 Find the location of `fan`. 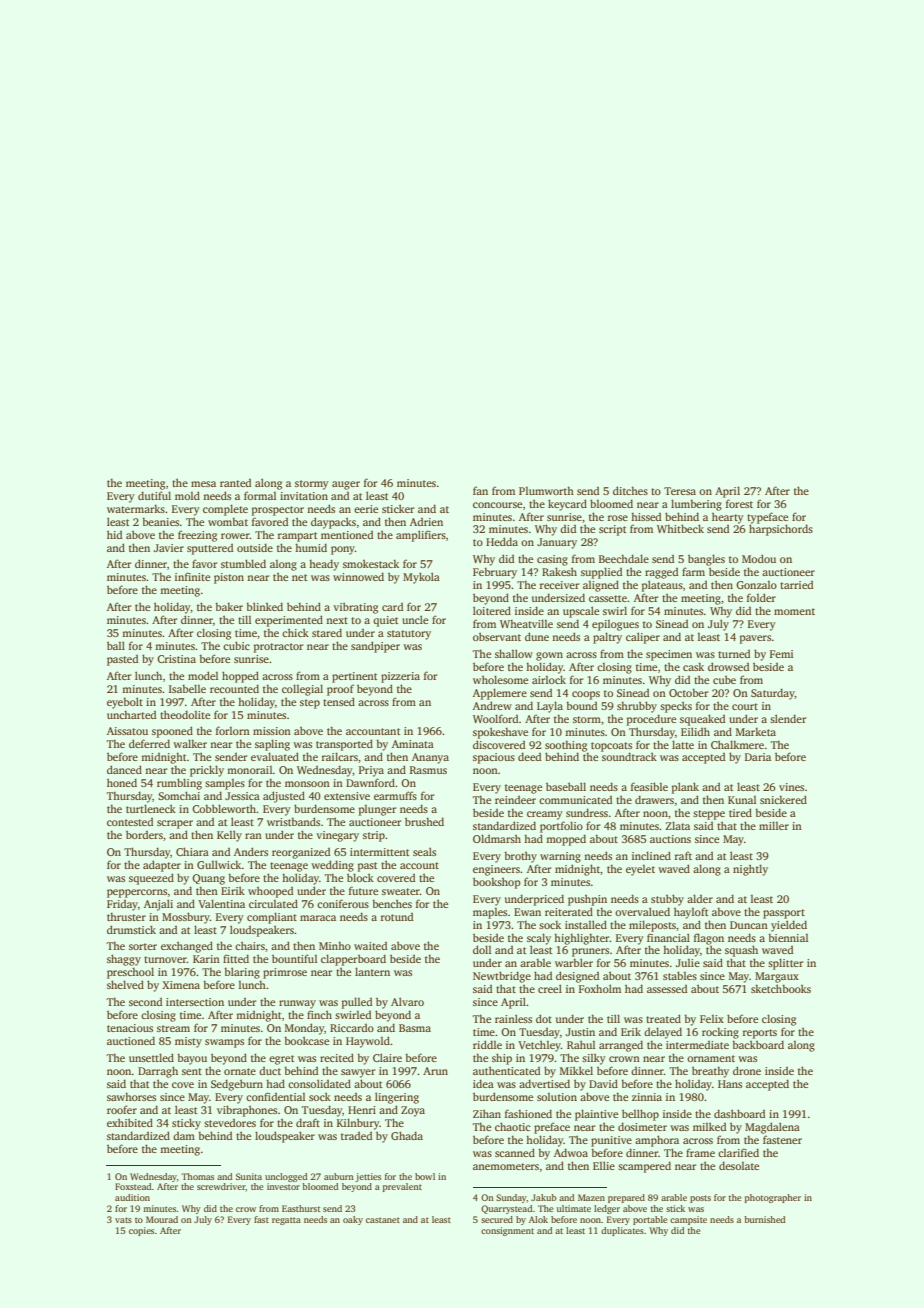

fan is located at coordinates (480, 490).
